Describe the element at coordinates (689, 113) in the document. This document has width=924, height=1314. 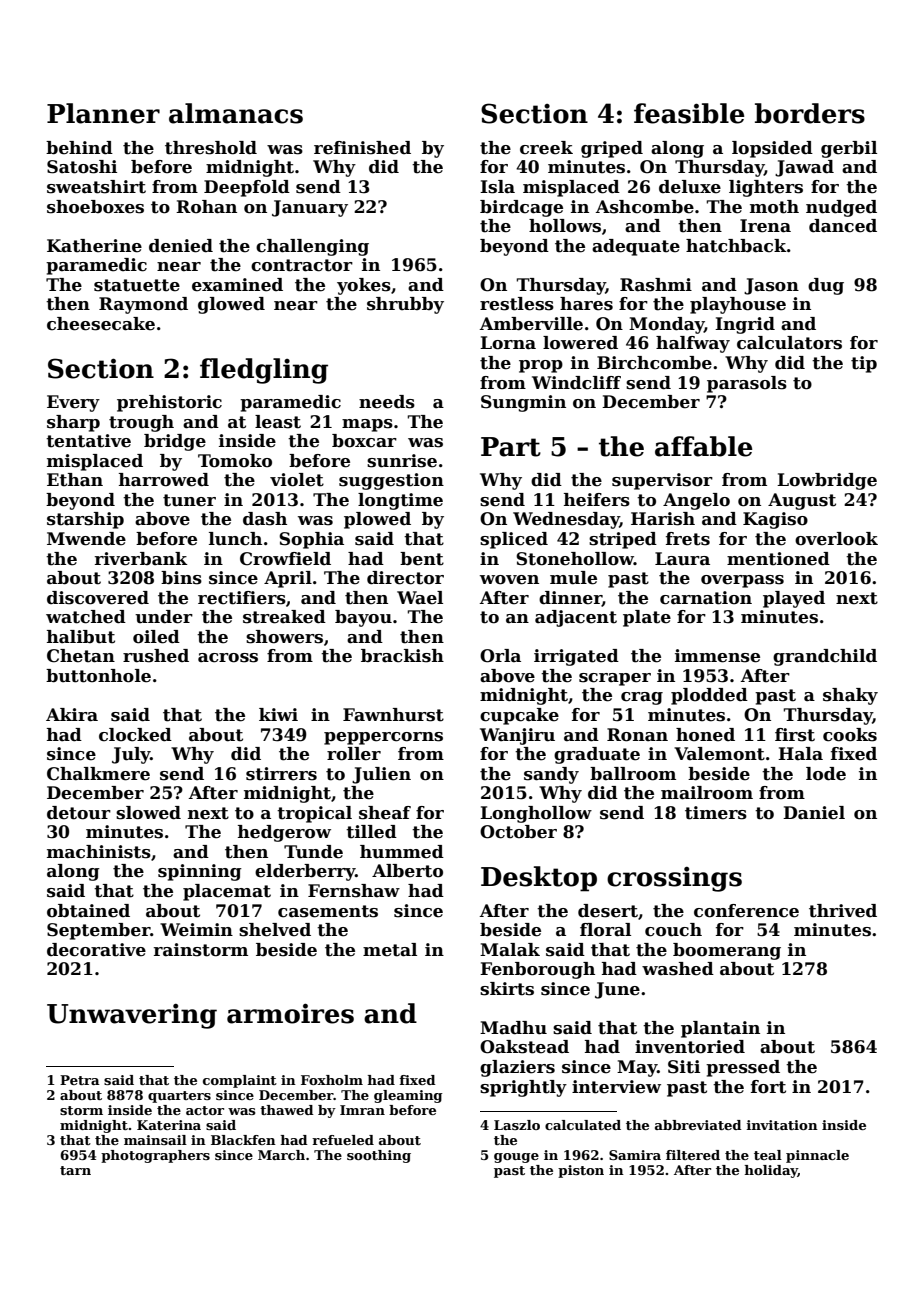
I see `feasible` at that location.
